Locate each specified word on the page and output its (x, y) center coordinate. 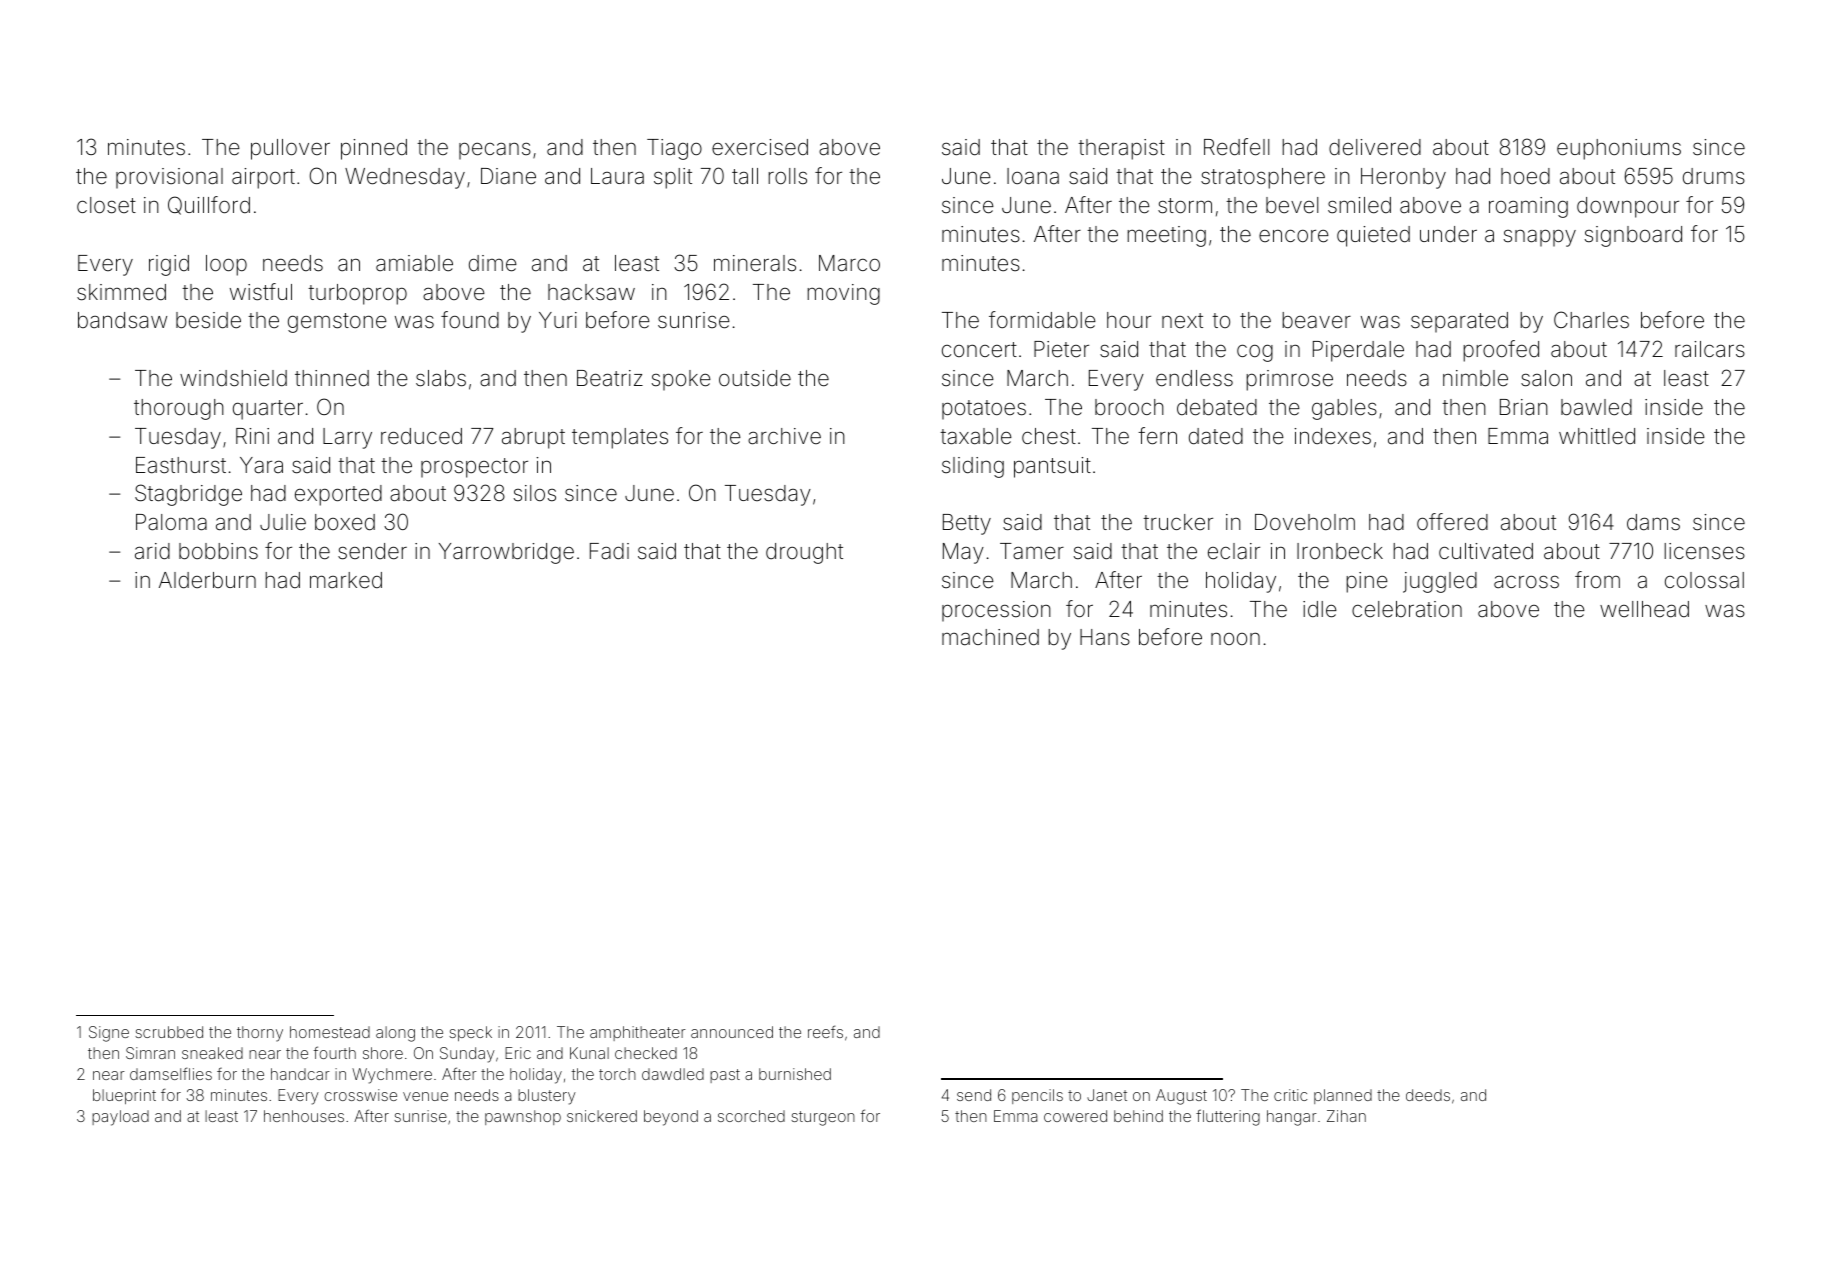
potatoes (984, 410)
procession (996, 611)
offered (1452, 522)
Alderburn (207, 580)
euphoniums (1619, 149)
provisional (169, 178)
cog (1255, 353)
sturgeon (823, 1118)
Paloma (171, 522)
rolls (787, 176)
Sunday (467, 1055)
